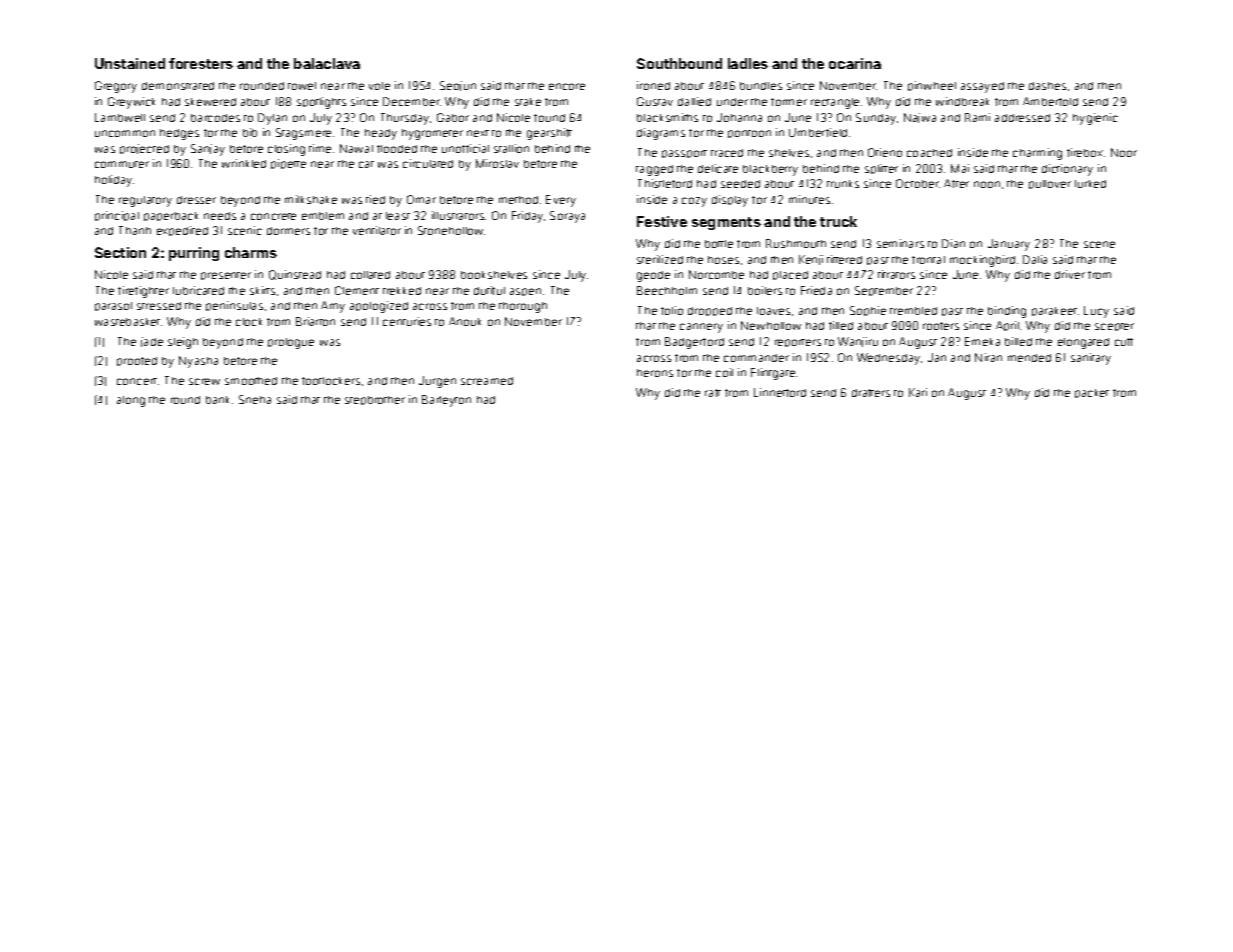 The height and width of the image is (952, 1233). What do you see at coordinates (1050, 101) in the image?
I see `Amberfold` at bounding box center [1050, 101].
